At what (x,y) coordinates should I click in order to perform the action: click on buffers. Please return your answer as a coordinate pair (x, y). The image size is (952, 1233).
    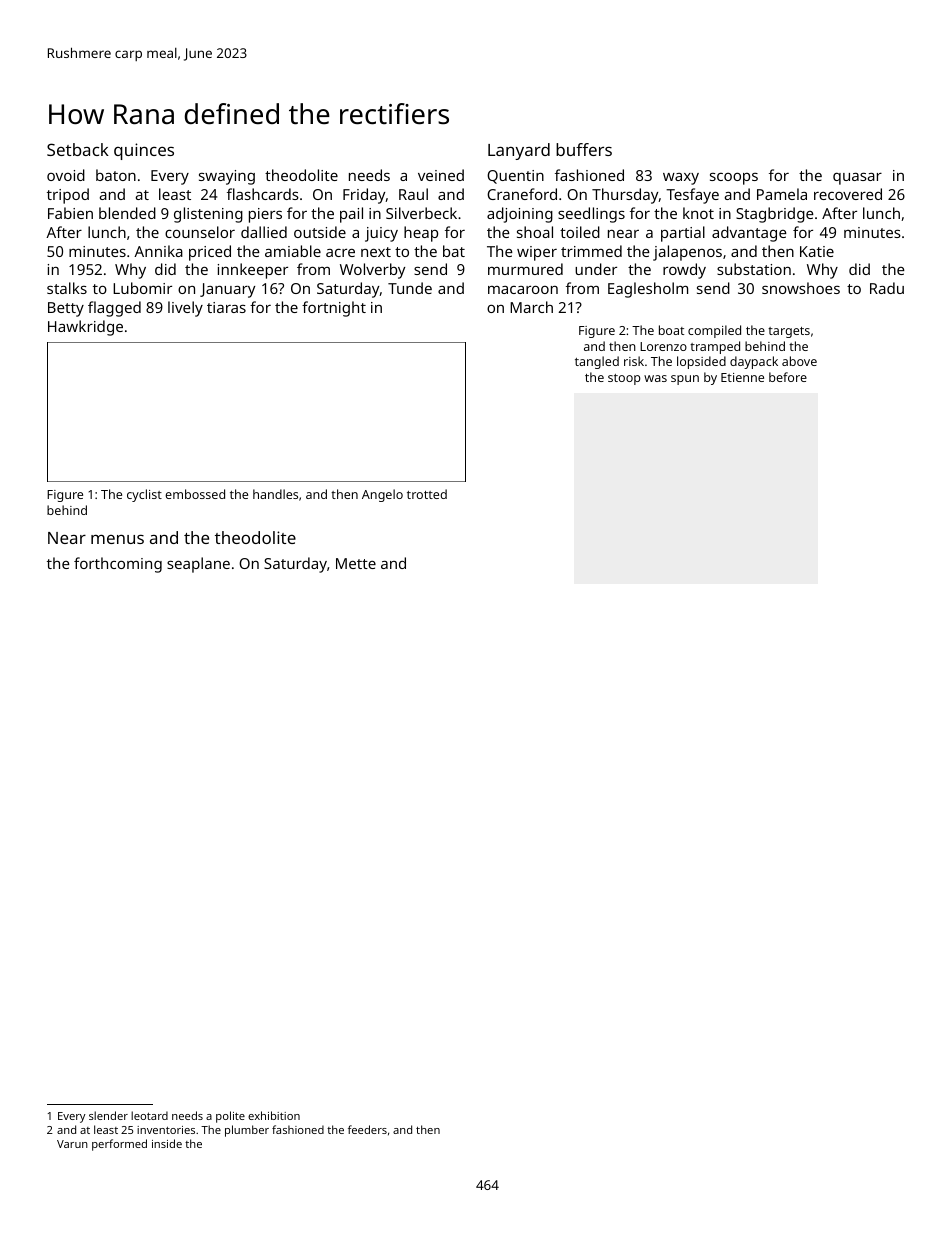
    Looking at the image, I should click on (584, 149).
